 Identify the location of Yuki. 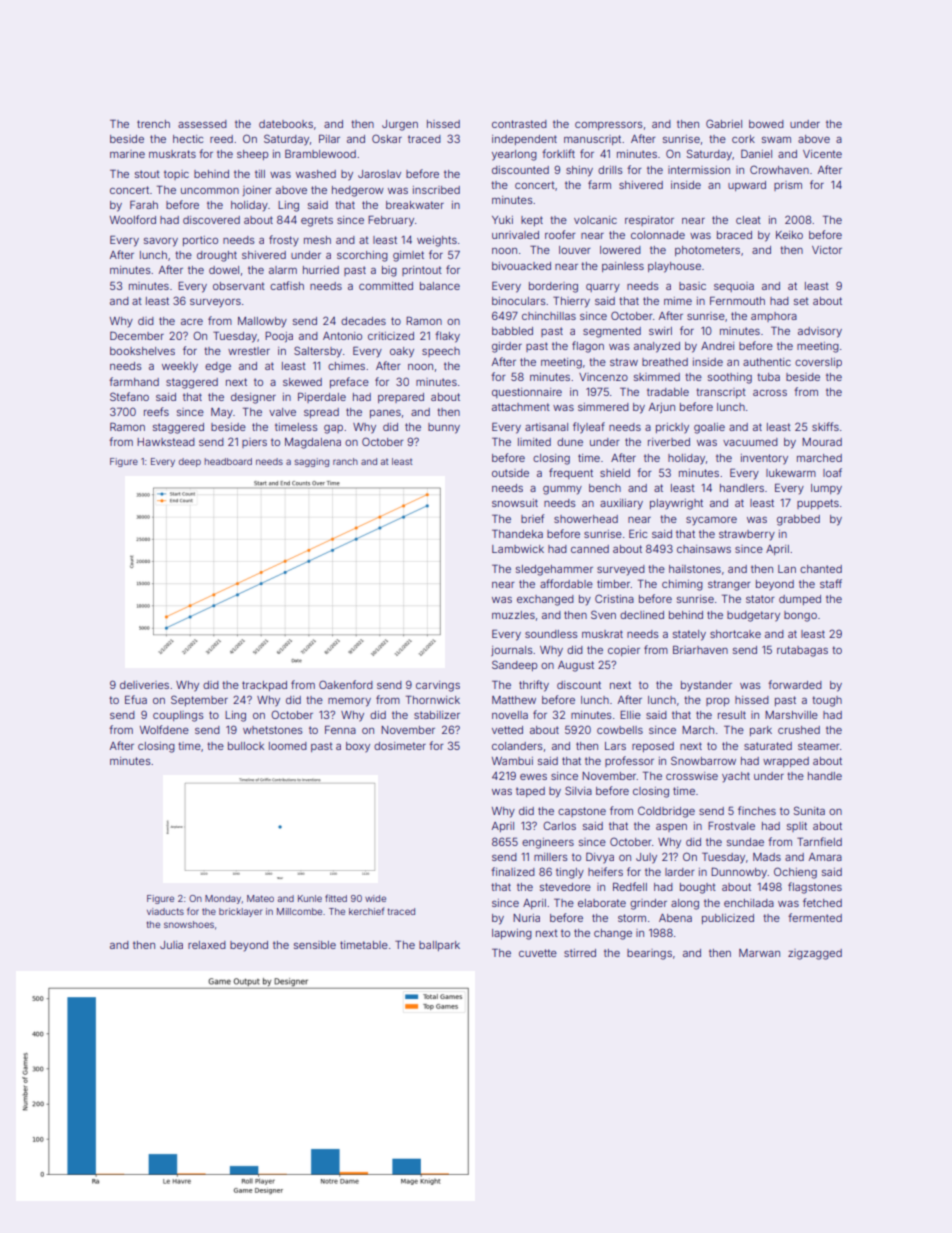
(502, 220).
